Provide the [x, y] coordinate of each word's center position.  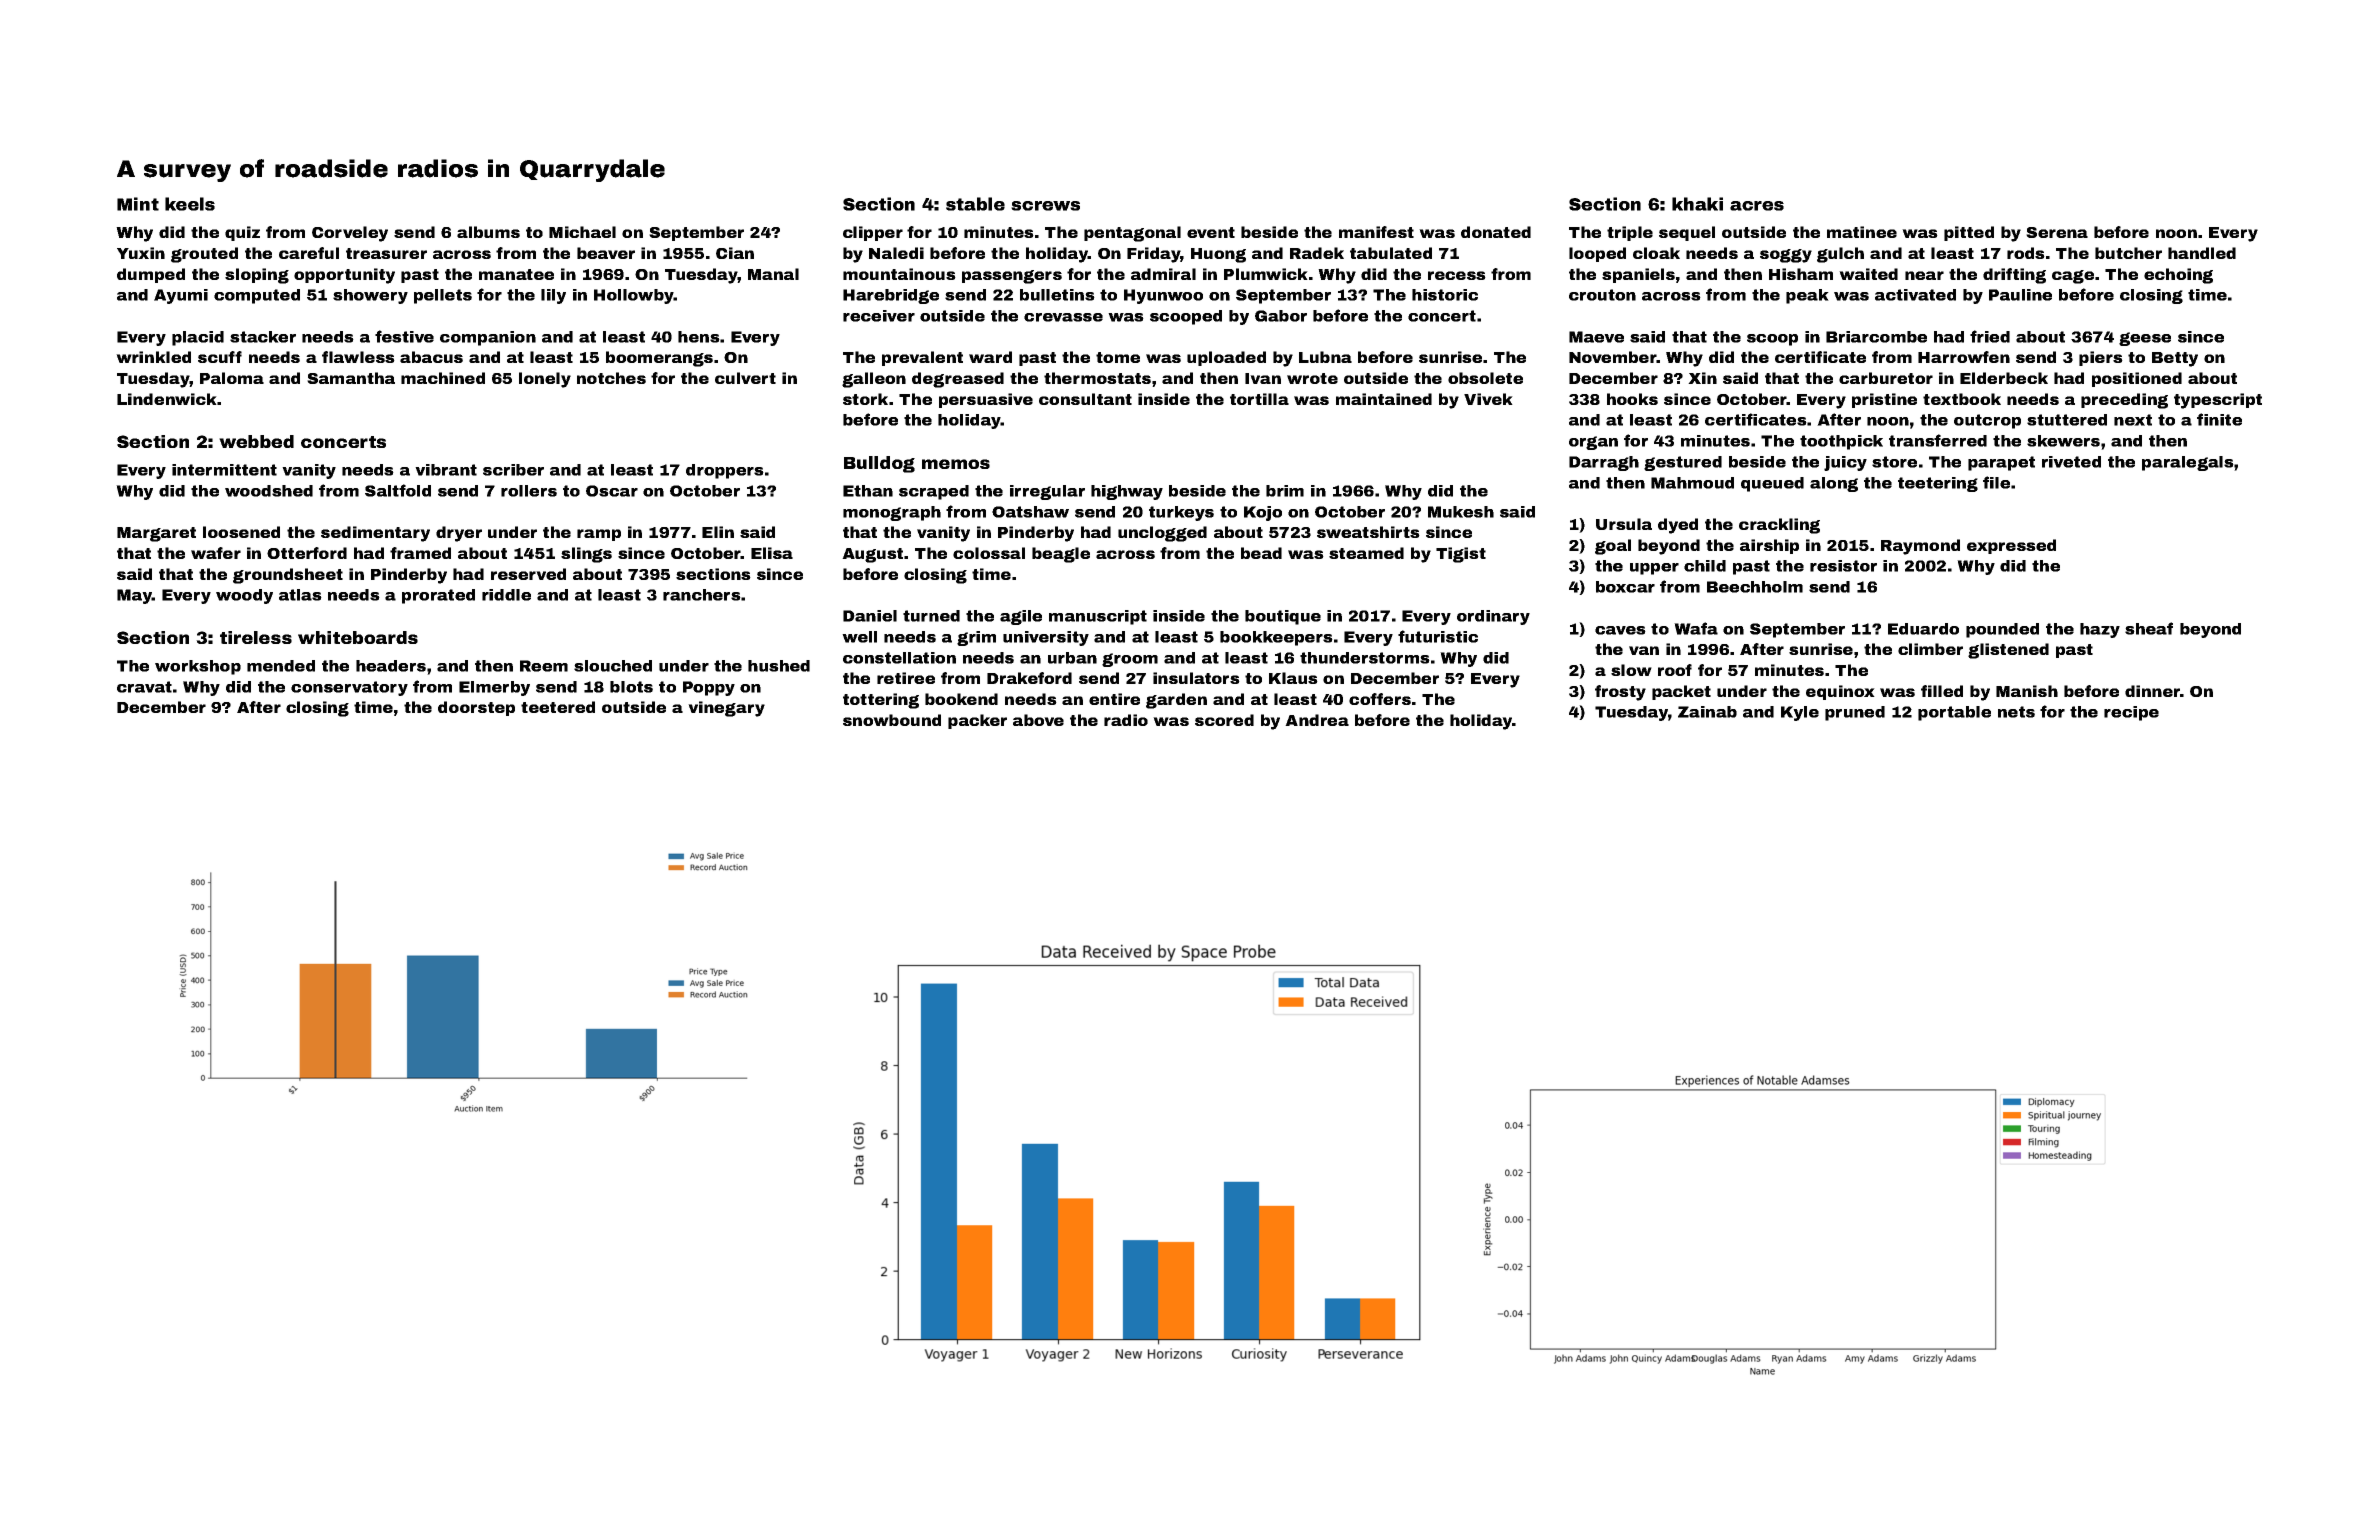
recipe [2131, 713]
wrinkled [153, 357]
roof [1675, 670]
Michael [582, 232]
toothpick [1841, 442]
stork [865, 399]
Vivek [1488, 399]
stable [975, 204]
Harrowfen [1964, 357]
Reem [544, 666]
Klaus [1293, 678]
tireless [256, 637]
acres [1757, 206]
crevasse [1063, 317]
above [1038, 720]
